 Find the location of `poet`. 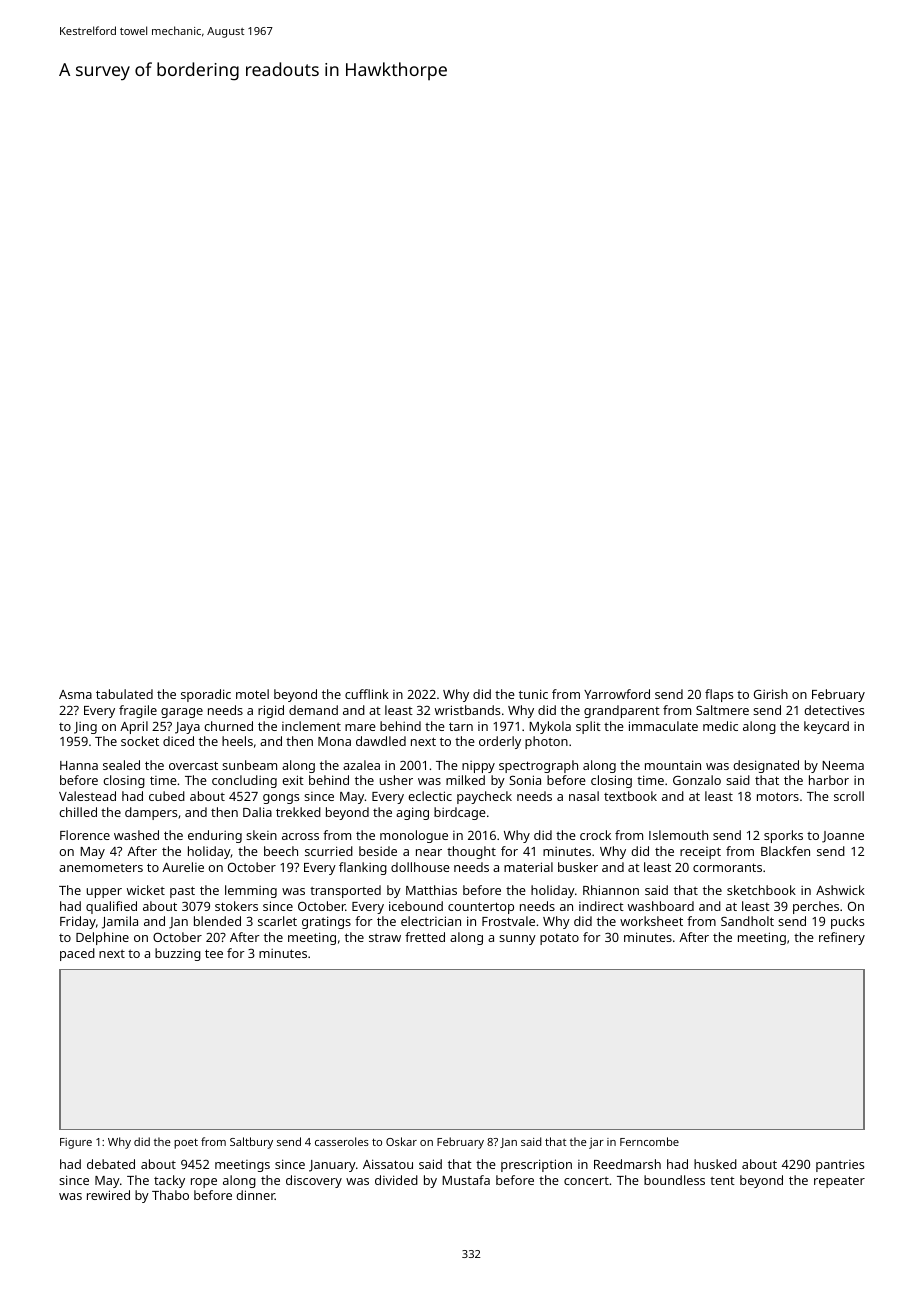

poet is located at coordinates (186, 1143).
